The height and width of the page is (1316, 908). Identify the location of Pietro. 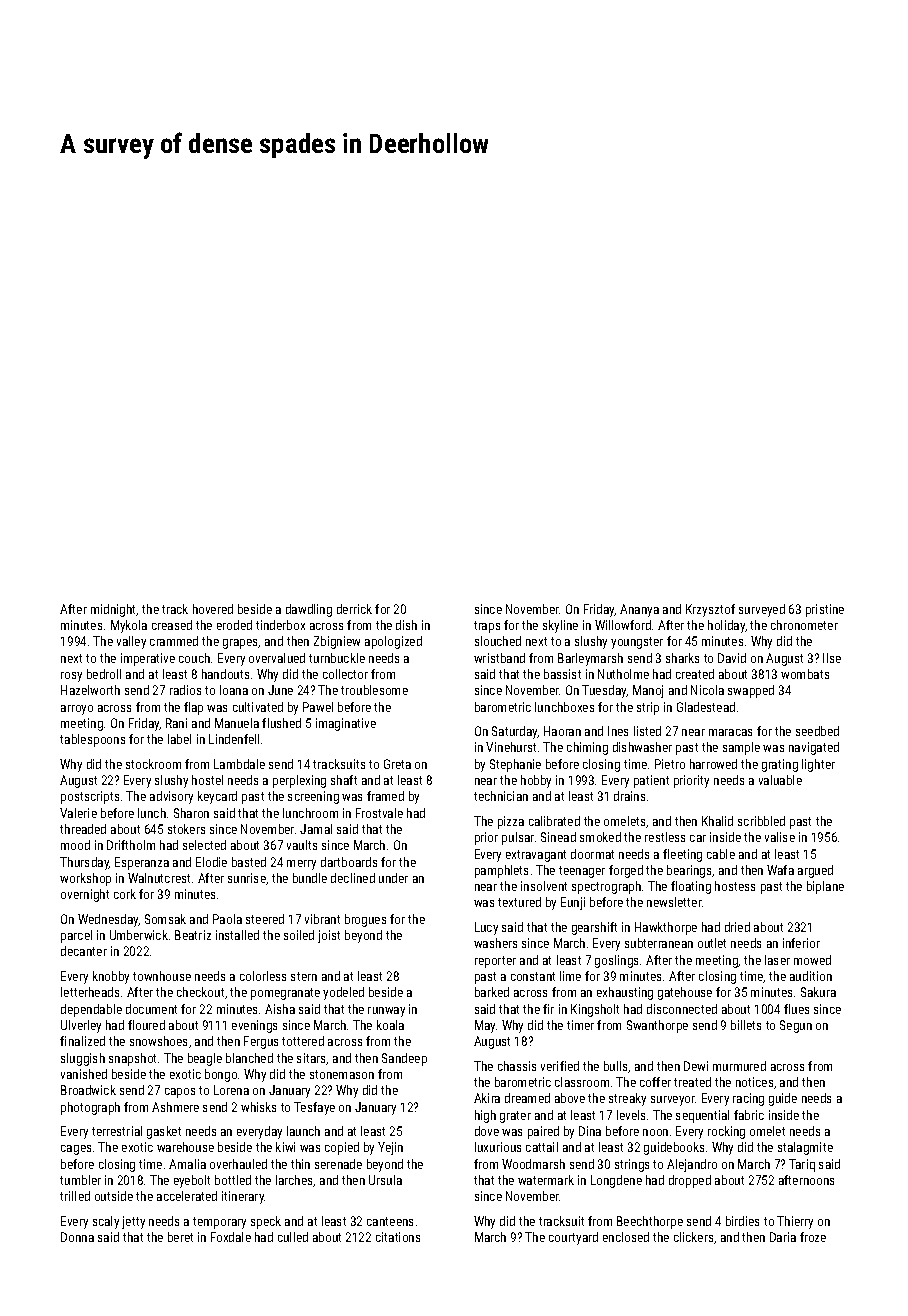
(670, 764).
